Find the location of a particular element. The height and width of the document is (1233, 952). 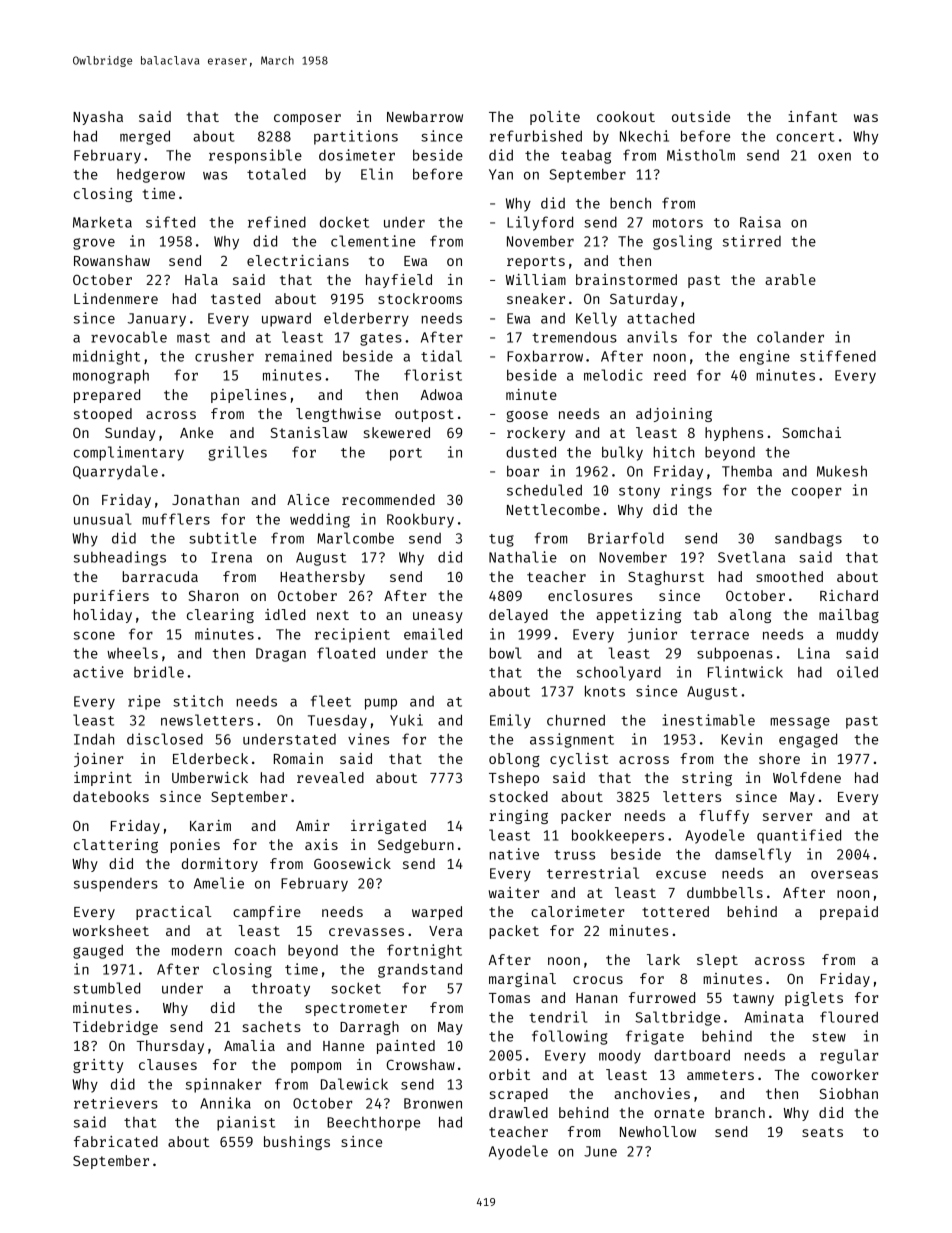

uneasy is located at coordinates (438, 617).
